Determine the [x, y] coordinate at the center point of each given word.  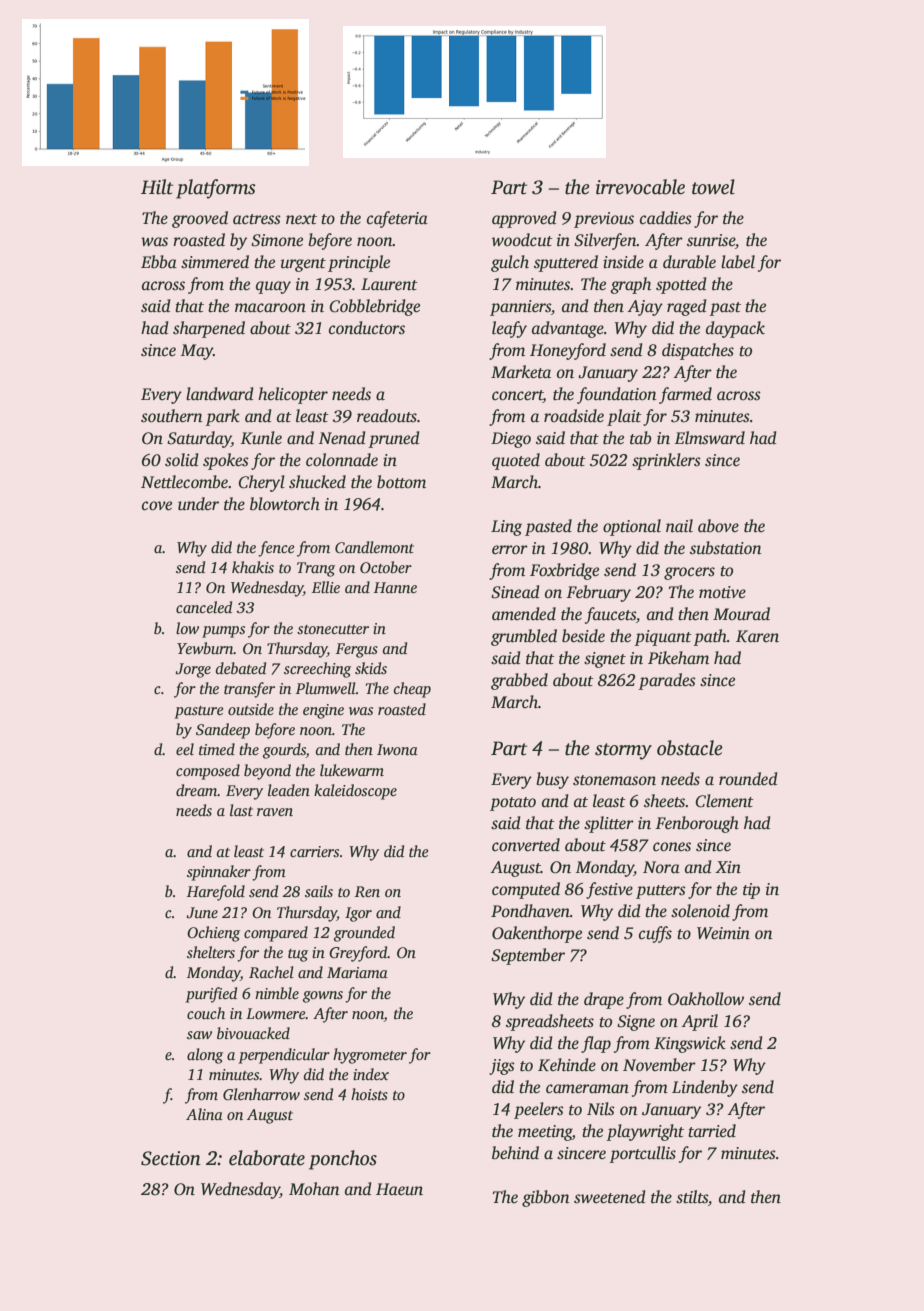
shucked [317, 482]
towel [713, 187]
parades [667, 681]
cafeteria [397, 219]
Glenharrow [261, 1094]
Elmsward [710, 438]
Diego [511, 440]
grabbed [519, 681]
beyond [267, 772]
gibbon [545, 1198]
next [301, 219]
